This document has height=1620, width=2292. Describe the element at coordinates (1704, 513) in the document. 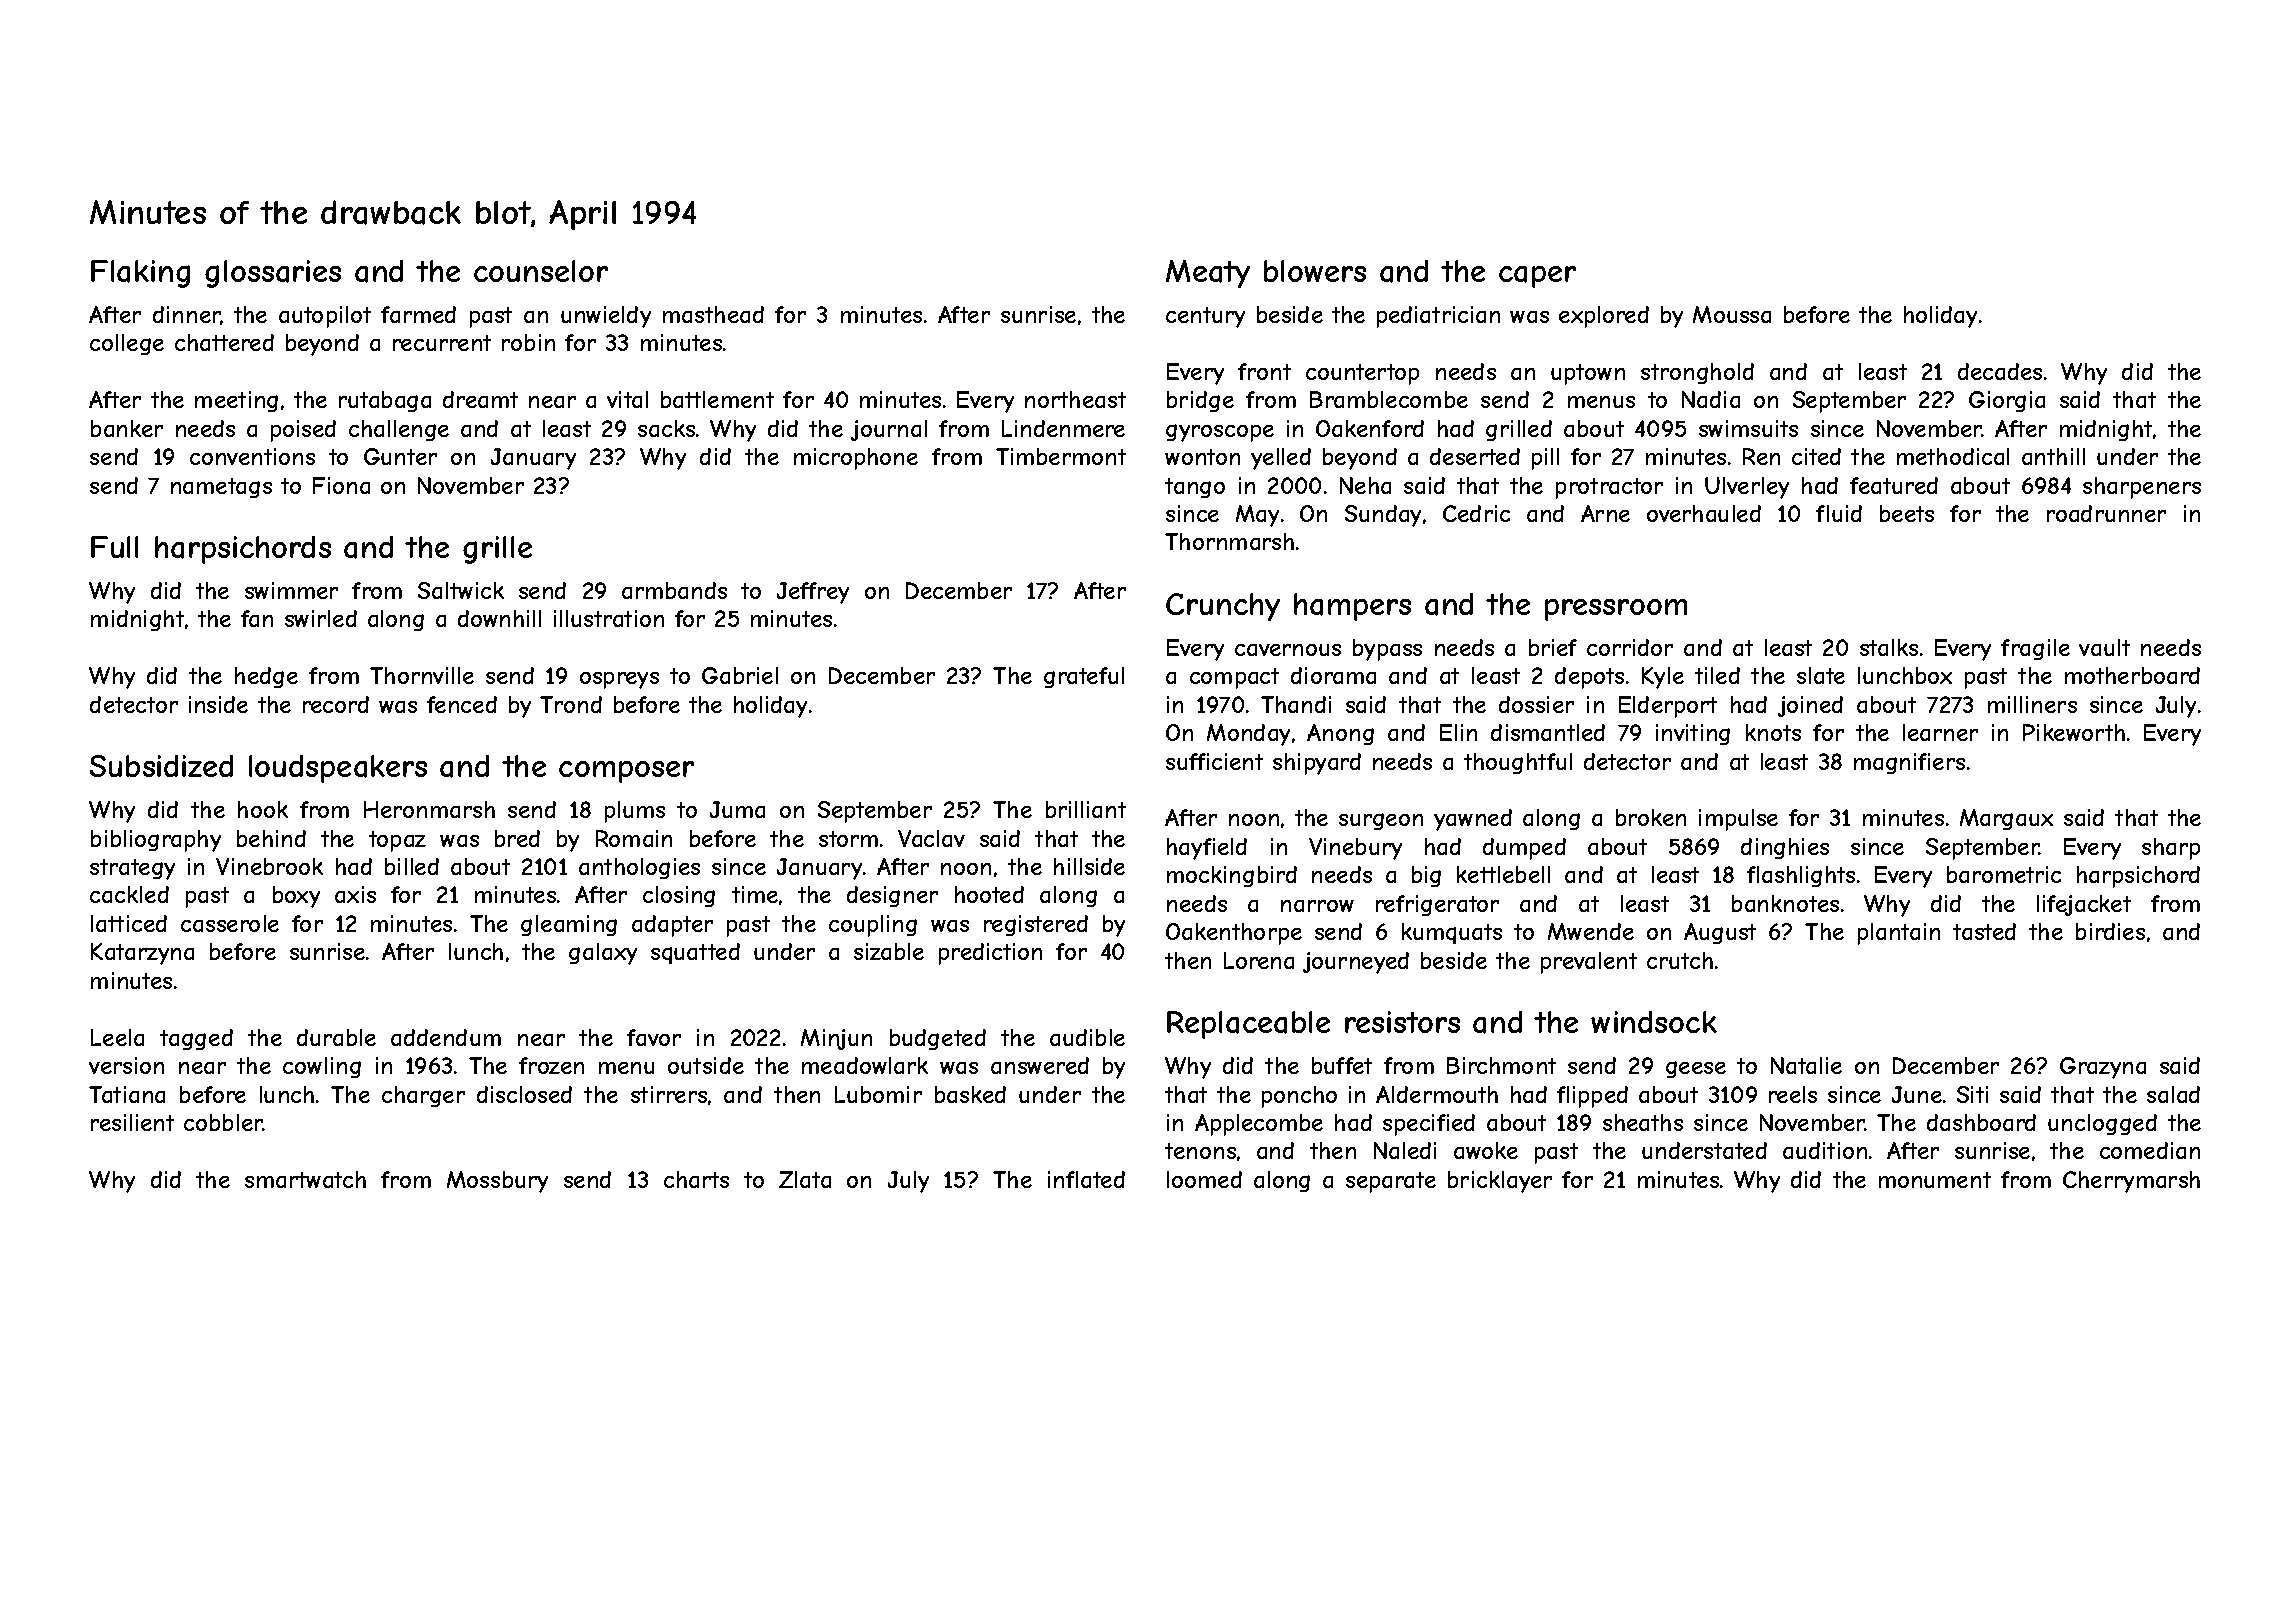

I see `overhauled` at that location.
